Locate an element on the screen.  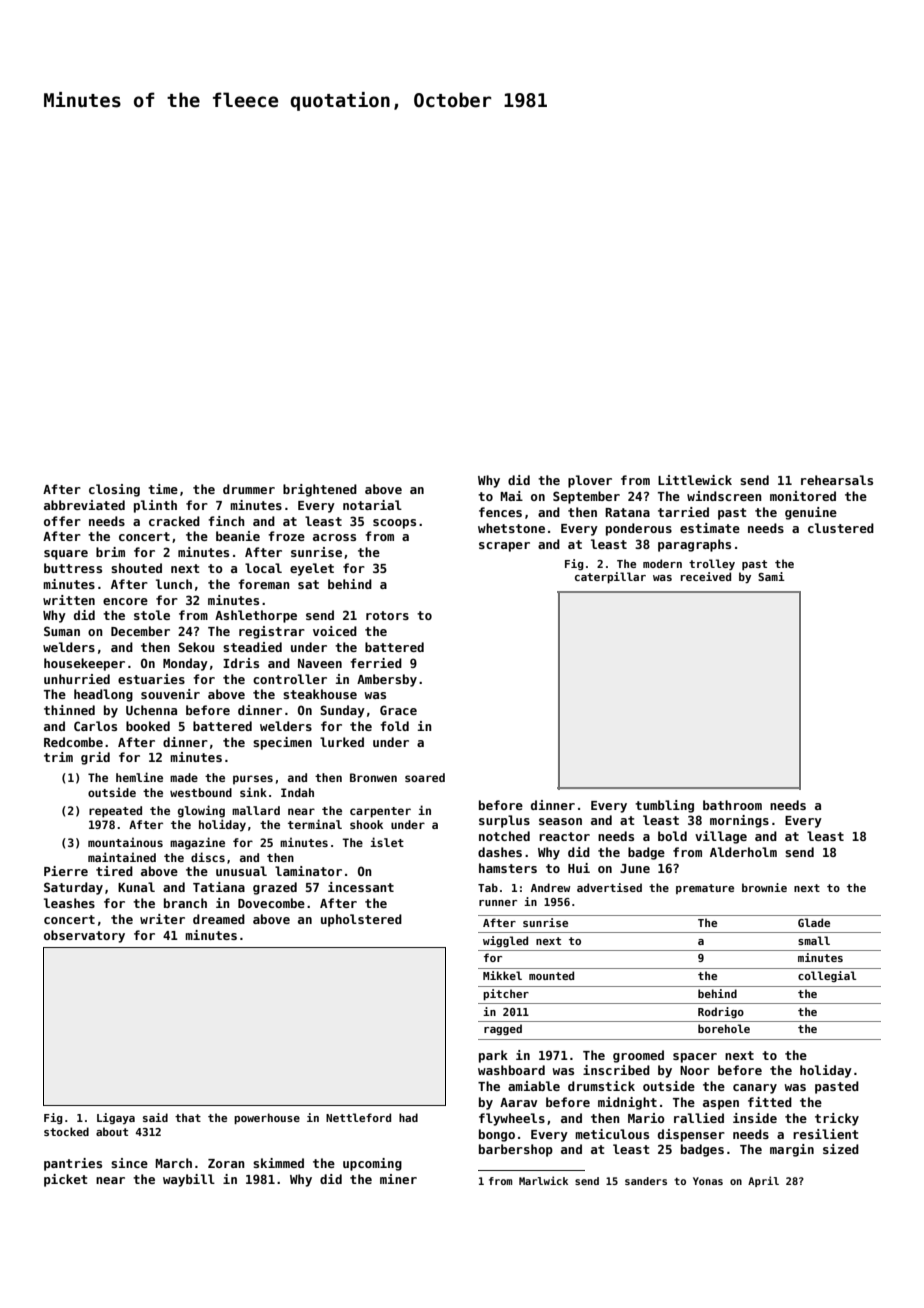
closing is located at coordinates (114, 490).
